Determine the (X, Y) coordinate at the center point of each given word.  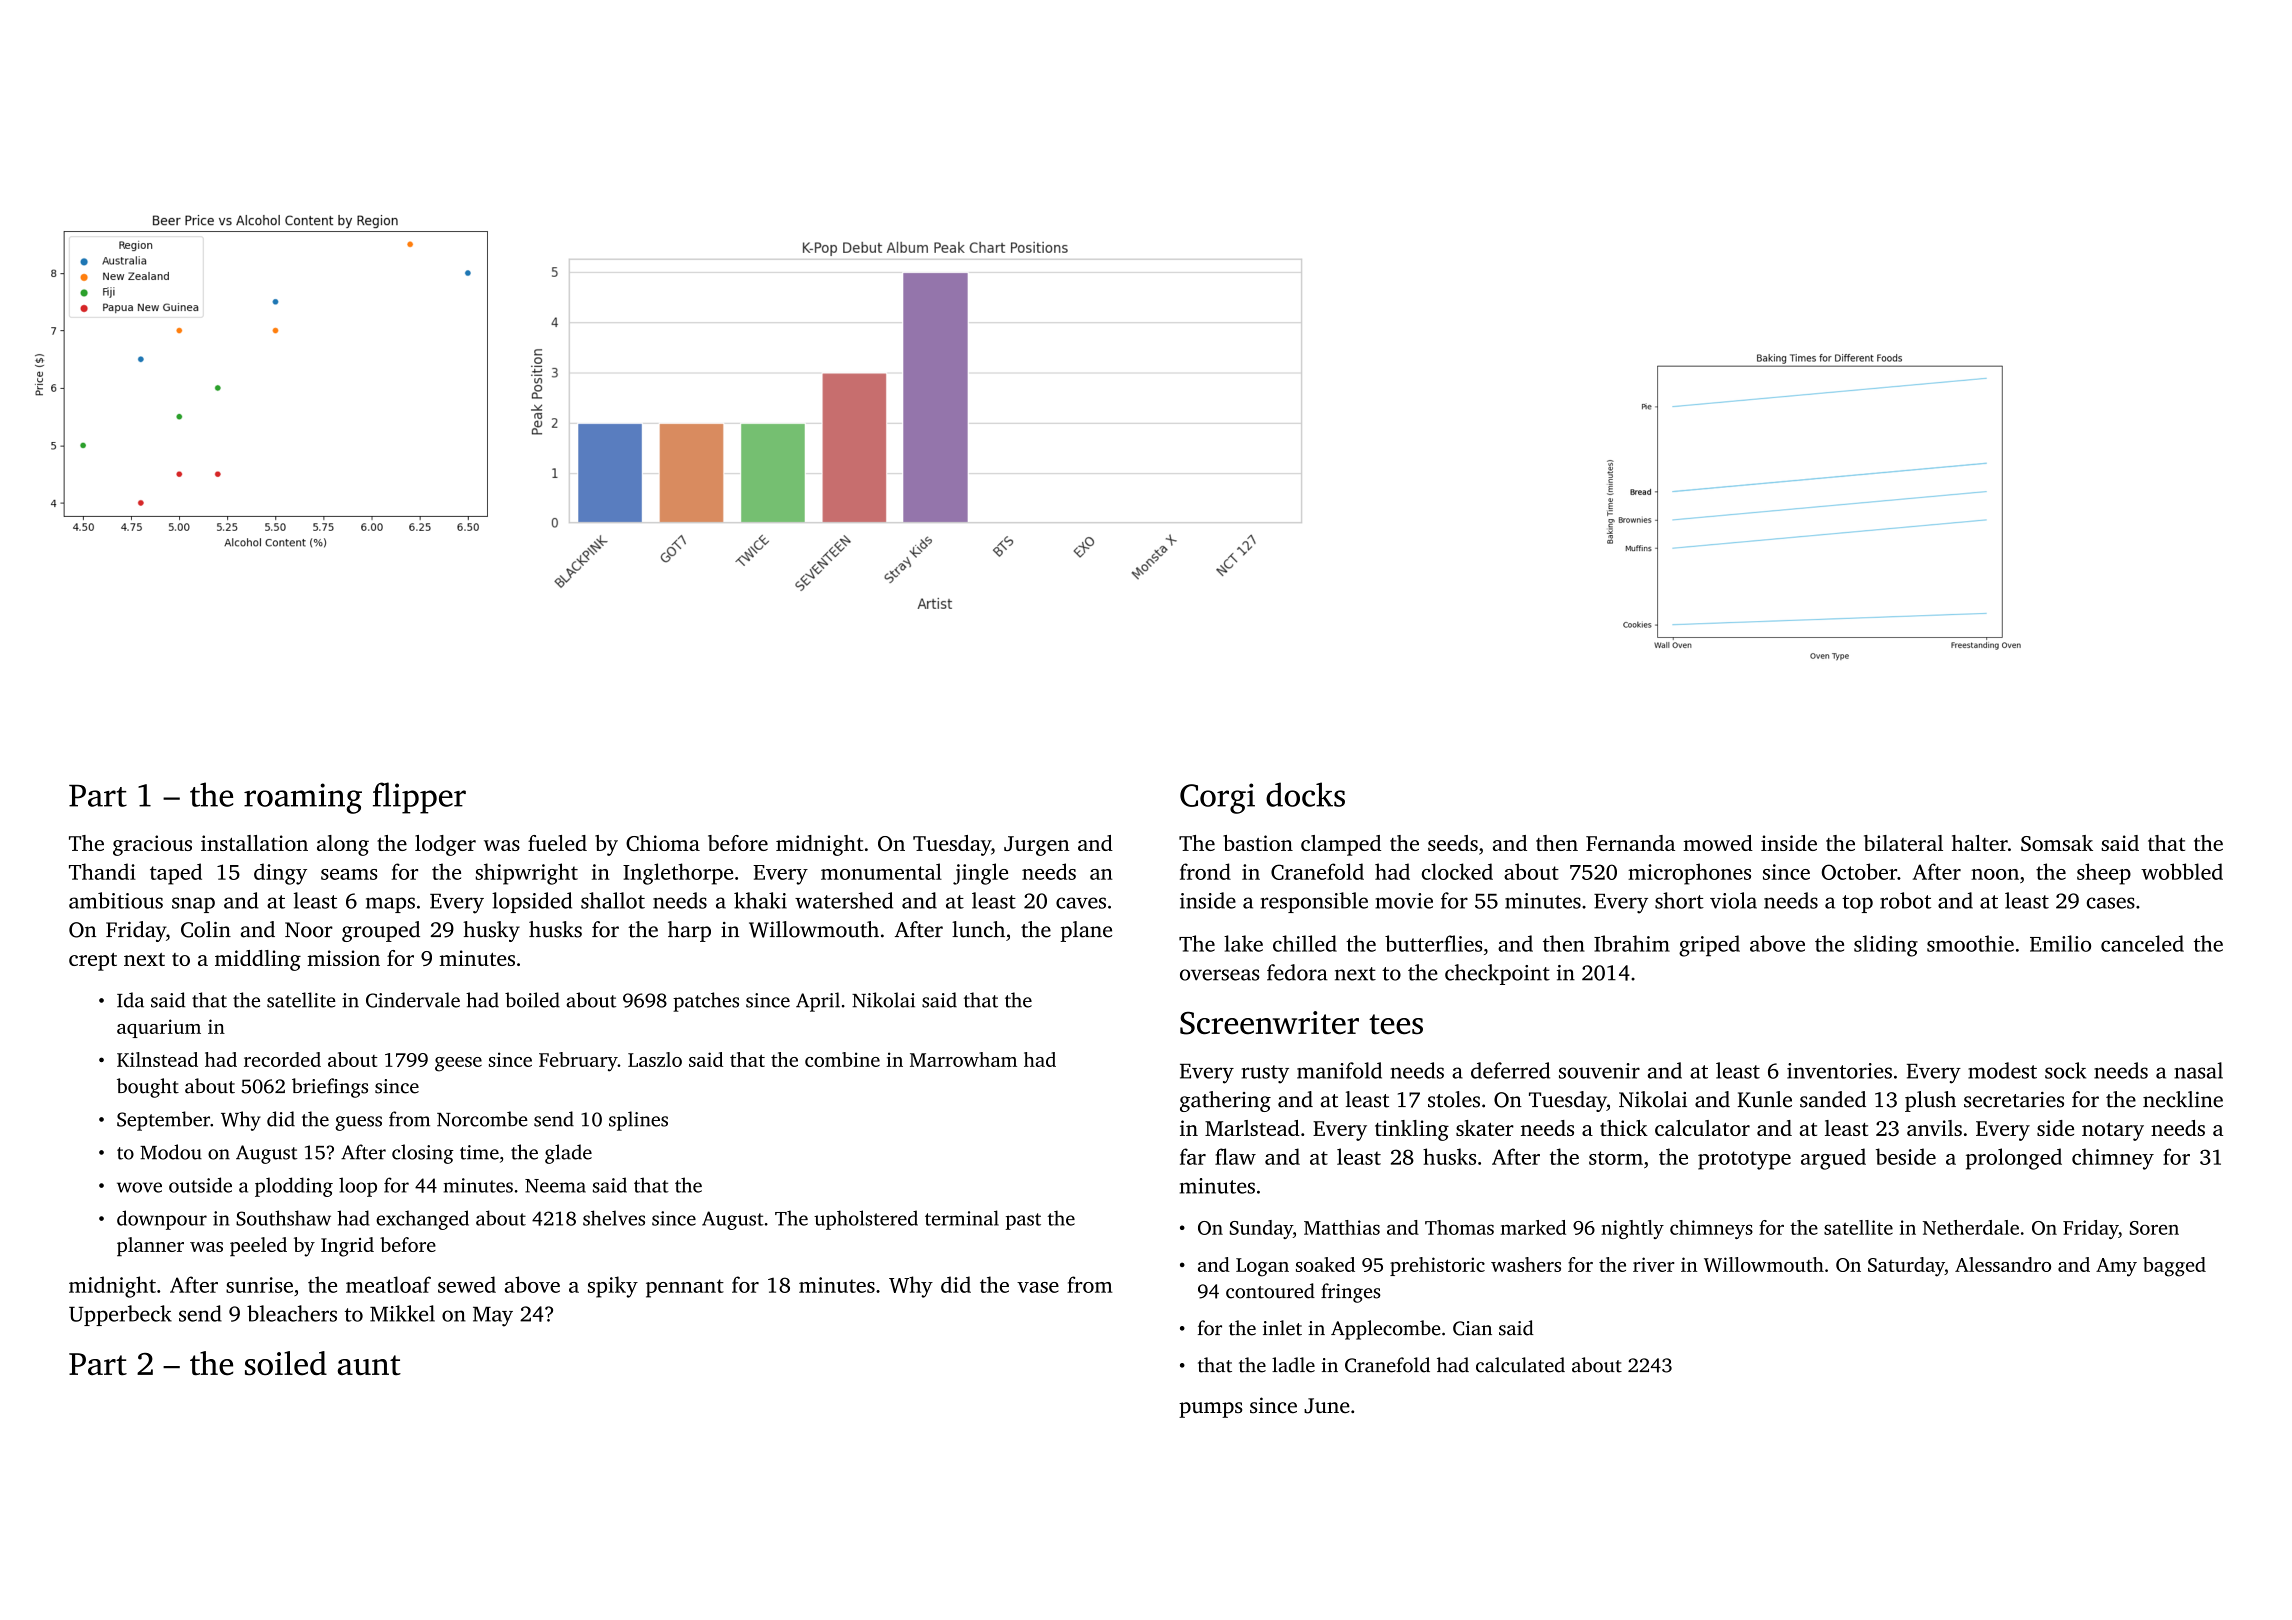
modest (2002, 1070)
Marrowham (963, 1059)
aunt (369, 1365)
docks (1305, 794)
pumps (1210, 1410)
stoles (1454, 1099)
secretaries (2014, 1100)
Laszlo (655, 1059)
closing (423, 1154)
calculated (1520, 1365)
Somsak (2057, 843)
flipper (419, 798)
